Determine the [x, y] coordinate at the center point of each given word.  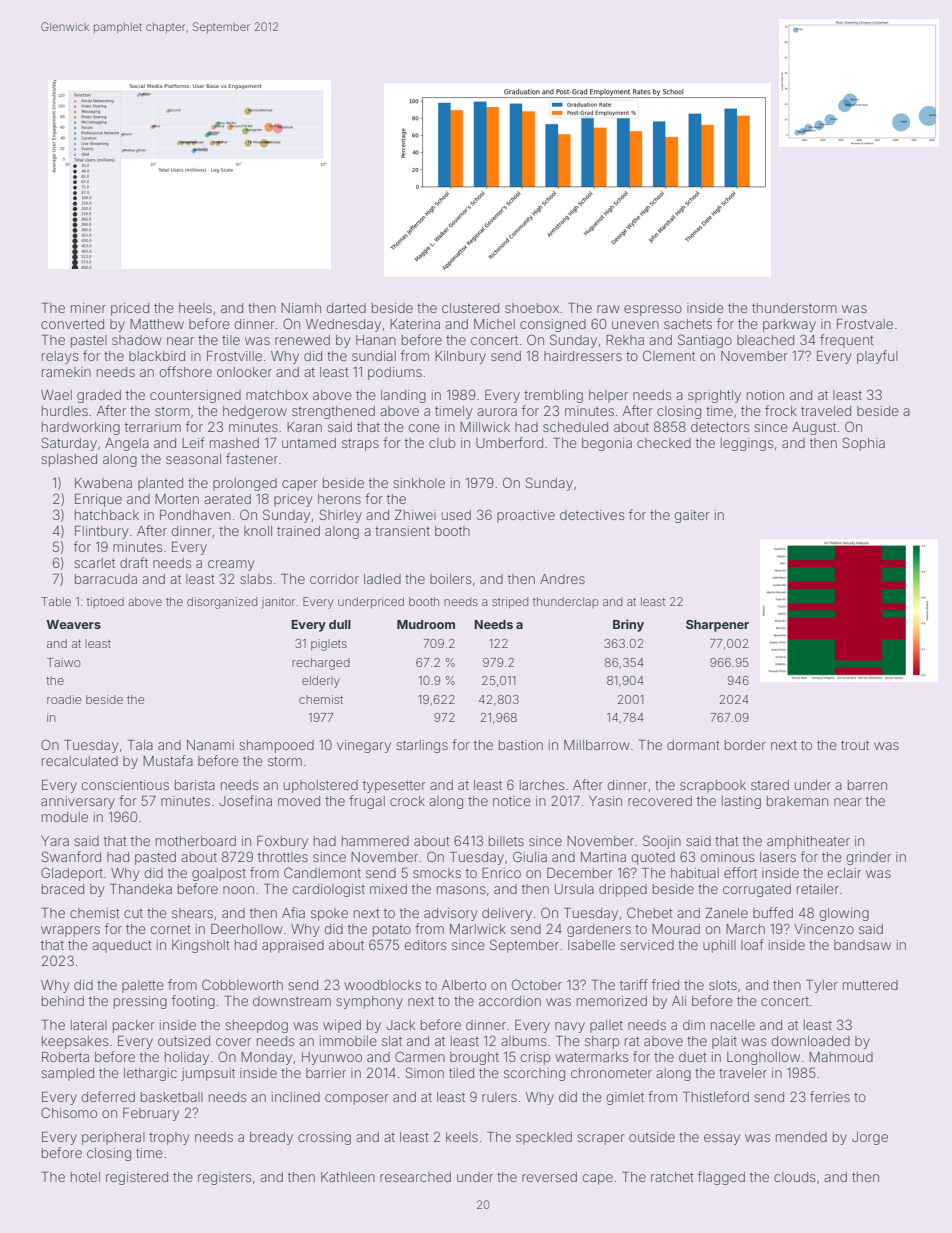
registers [224, 1178]
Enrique [98, 500]
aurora [497, 412]
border [745, 745]
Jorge [870, 1138]
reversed [549, 1177]
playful [877, 357]
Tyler [822, 986]
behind [63, 1001]
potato [392, 930]
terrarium [153, 427]
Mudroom [426, 624]
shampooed [276, 746]
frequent [847, 341]
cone [424, 428]
